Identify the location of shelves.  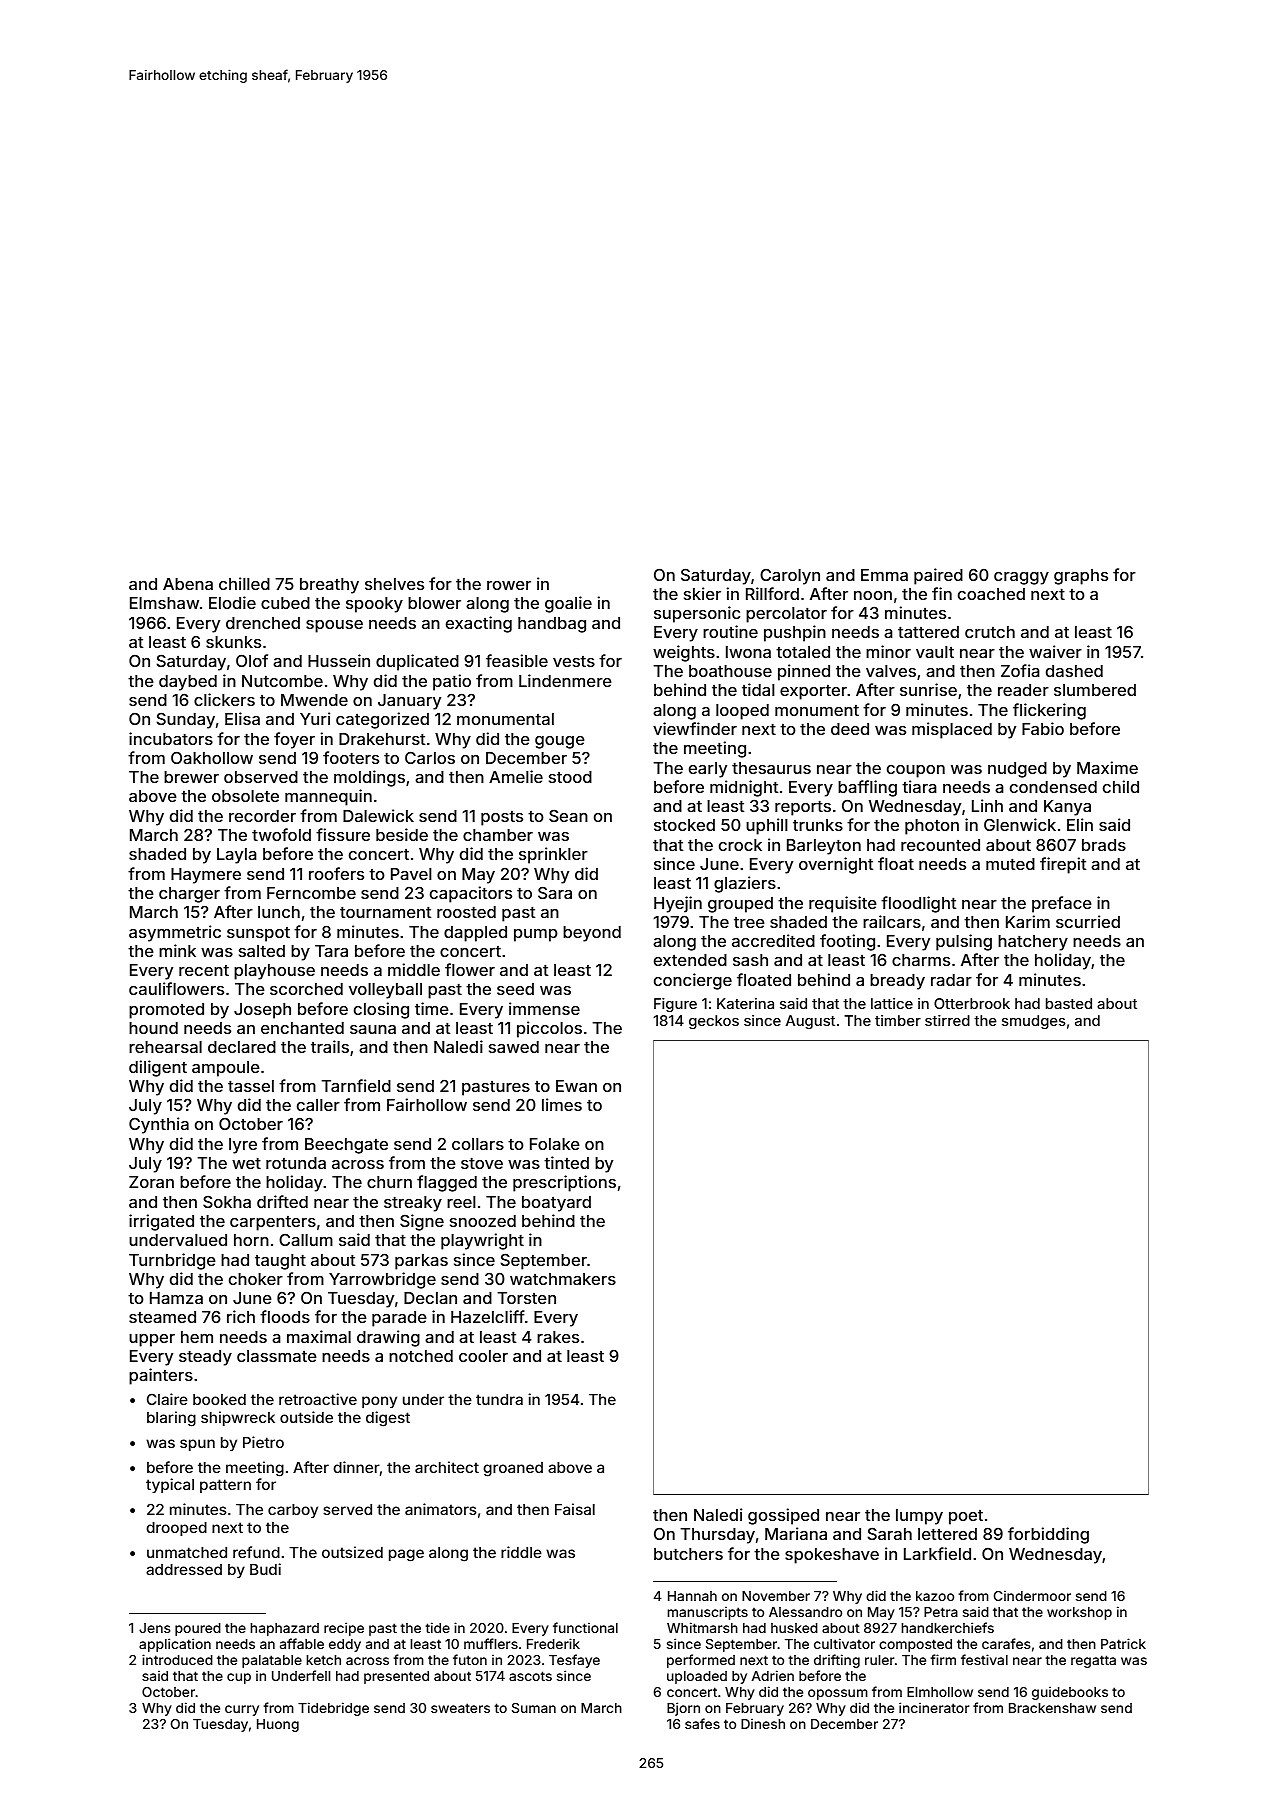
(394, 584).
